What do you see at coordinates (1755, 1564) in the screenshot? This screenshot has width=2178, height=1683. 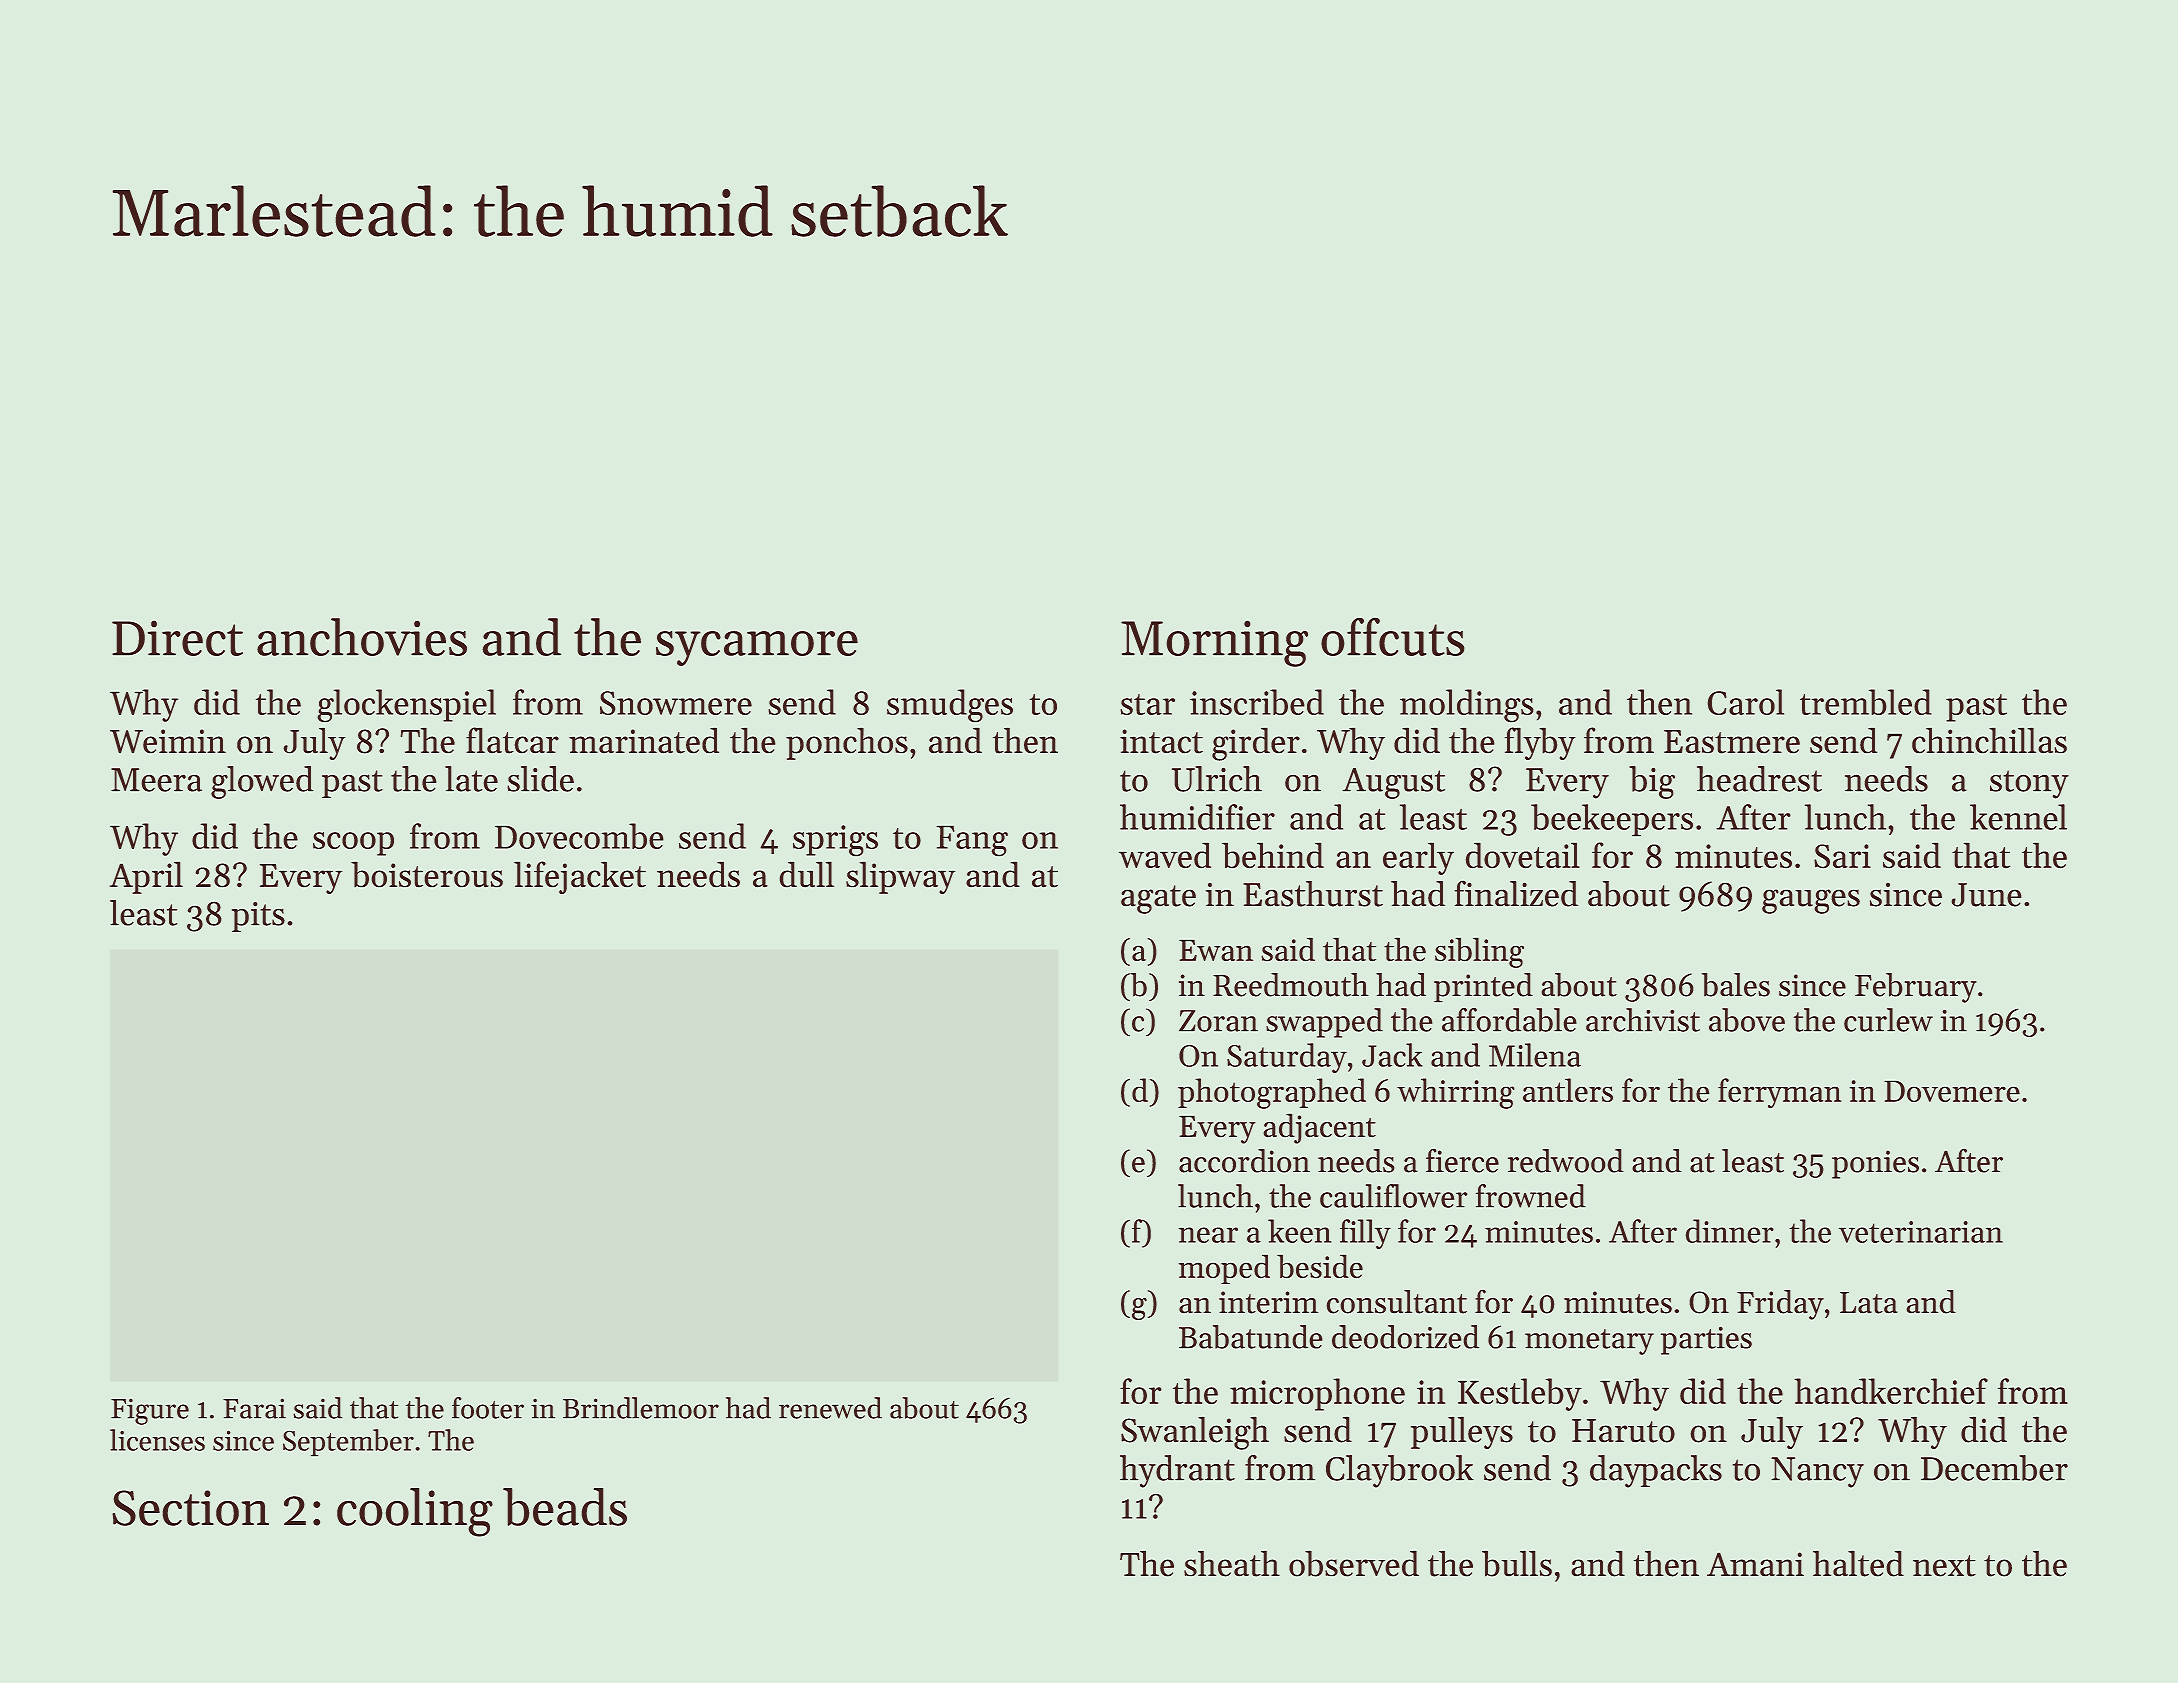 I see `Amani` at bounding box center [1755, 1564].
